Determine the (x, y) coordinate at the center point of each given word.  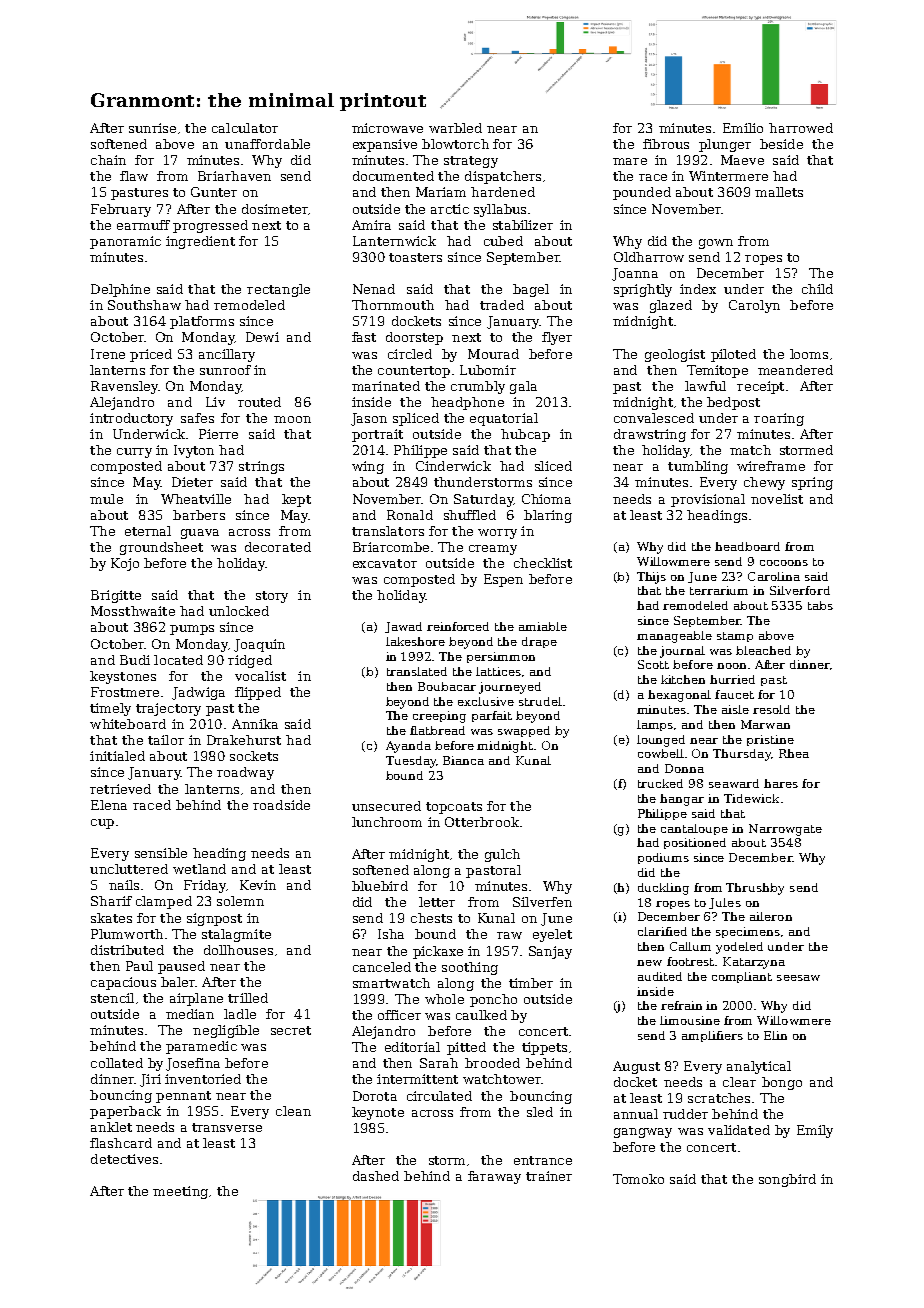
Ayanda (408, 747)
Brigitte (116, 596)
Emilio (743, 128)
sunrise (152, 128)
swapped (524, 731)
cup (102, 824)
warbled (455, 128)
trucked (660, 783)
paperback (125, 1112)
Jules (725, 903)
